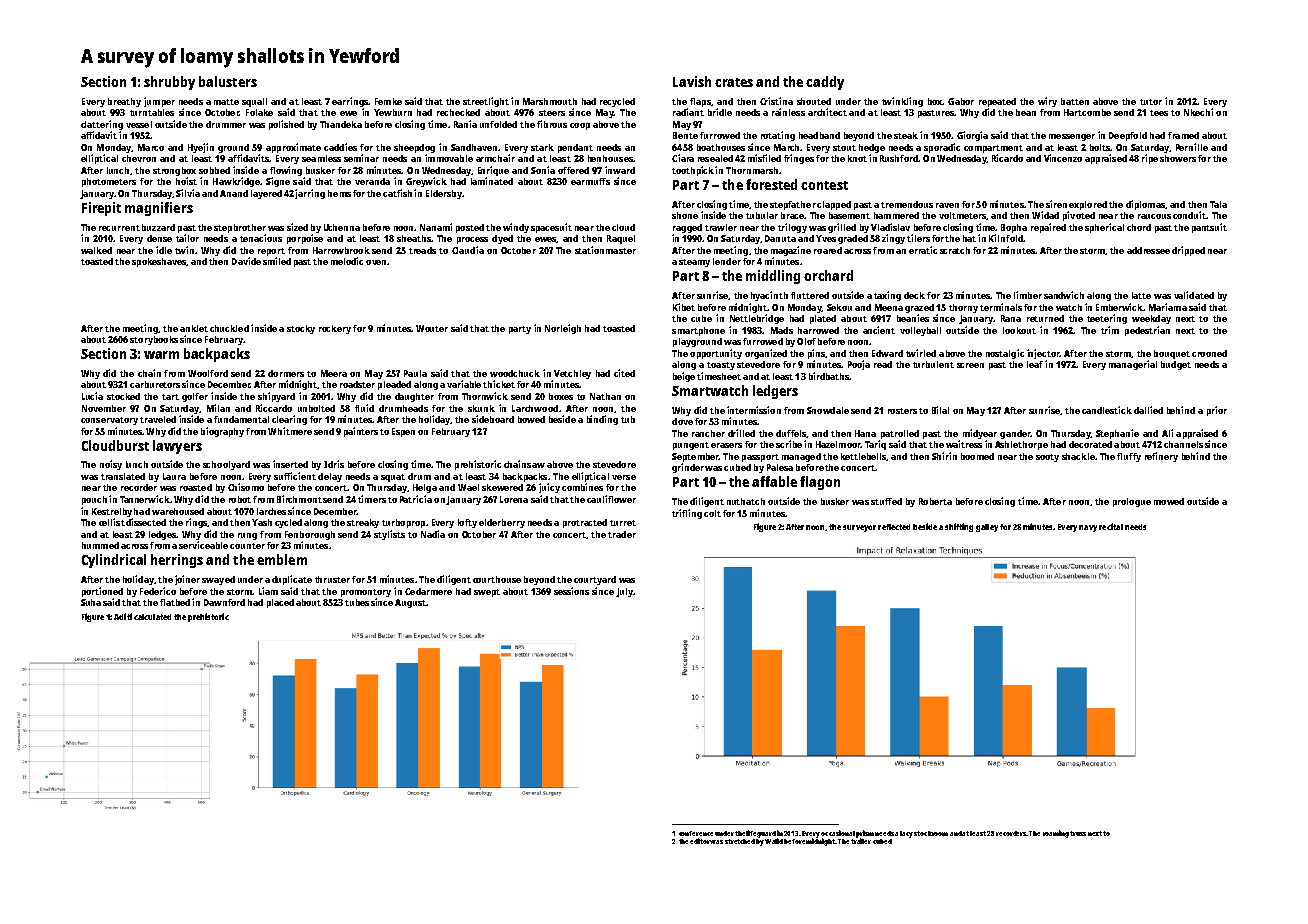  I want to click on caddy, so click(825, 83).
